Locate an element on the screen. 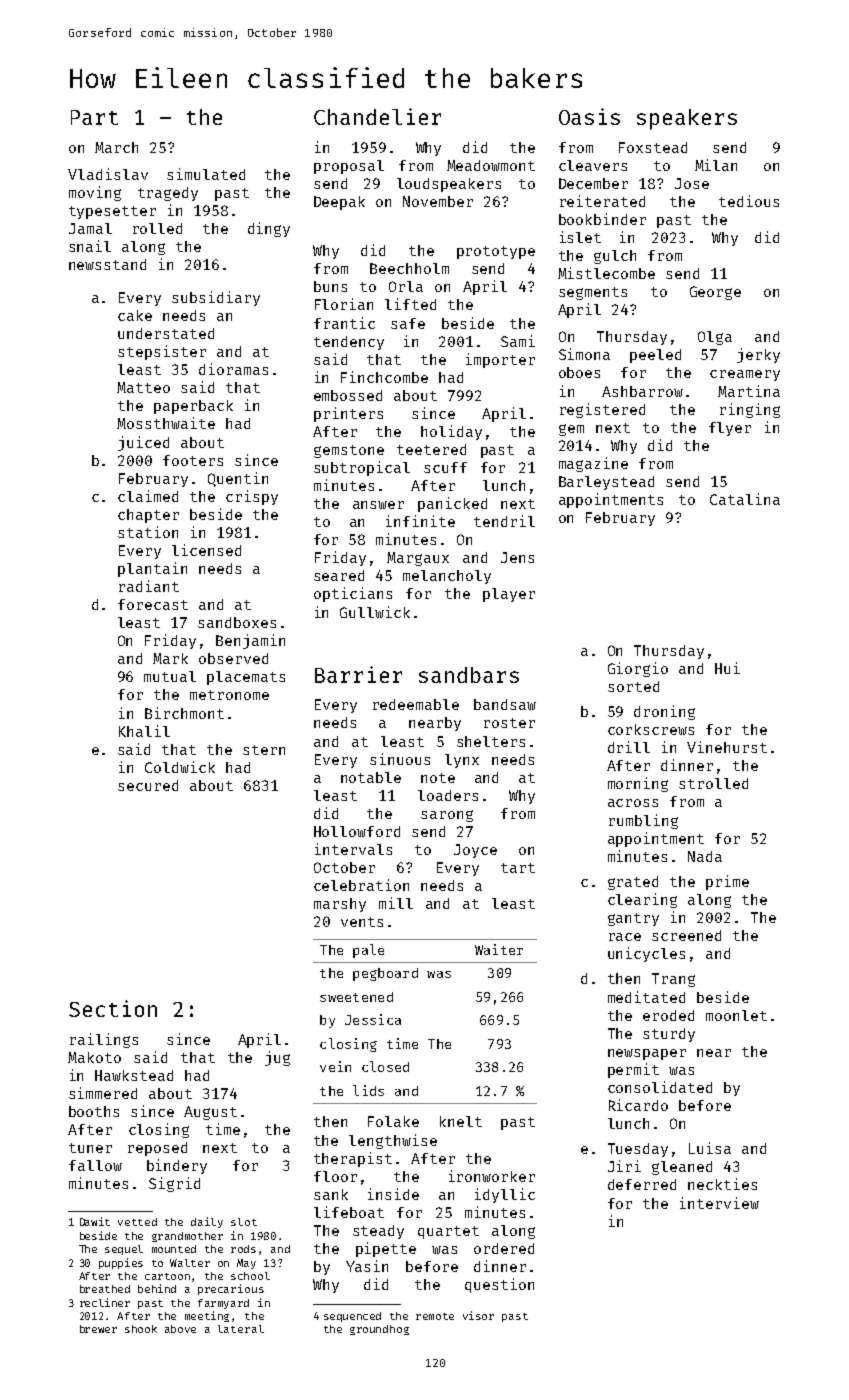 Image resolution: width=849 pixels, height=1400 pixels. paperback is located at coordinates (193, 407).
